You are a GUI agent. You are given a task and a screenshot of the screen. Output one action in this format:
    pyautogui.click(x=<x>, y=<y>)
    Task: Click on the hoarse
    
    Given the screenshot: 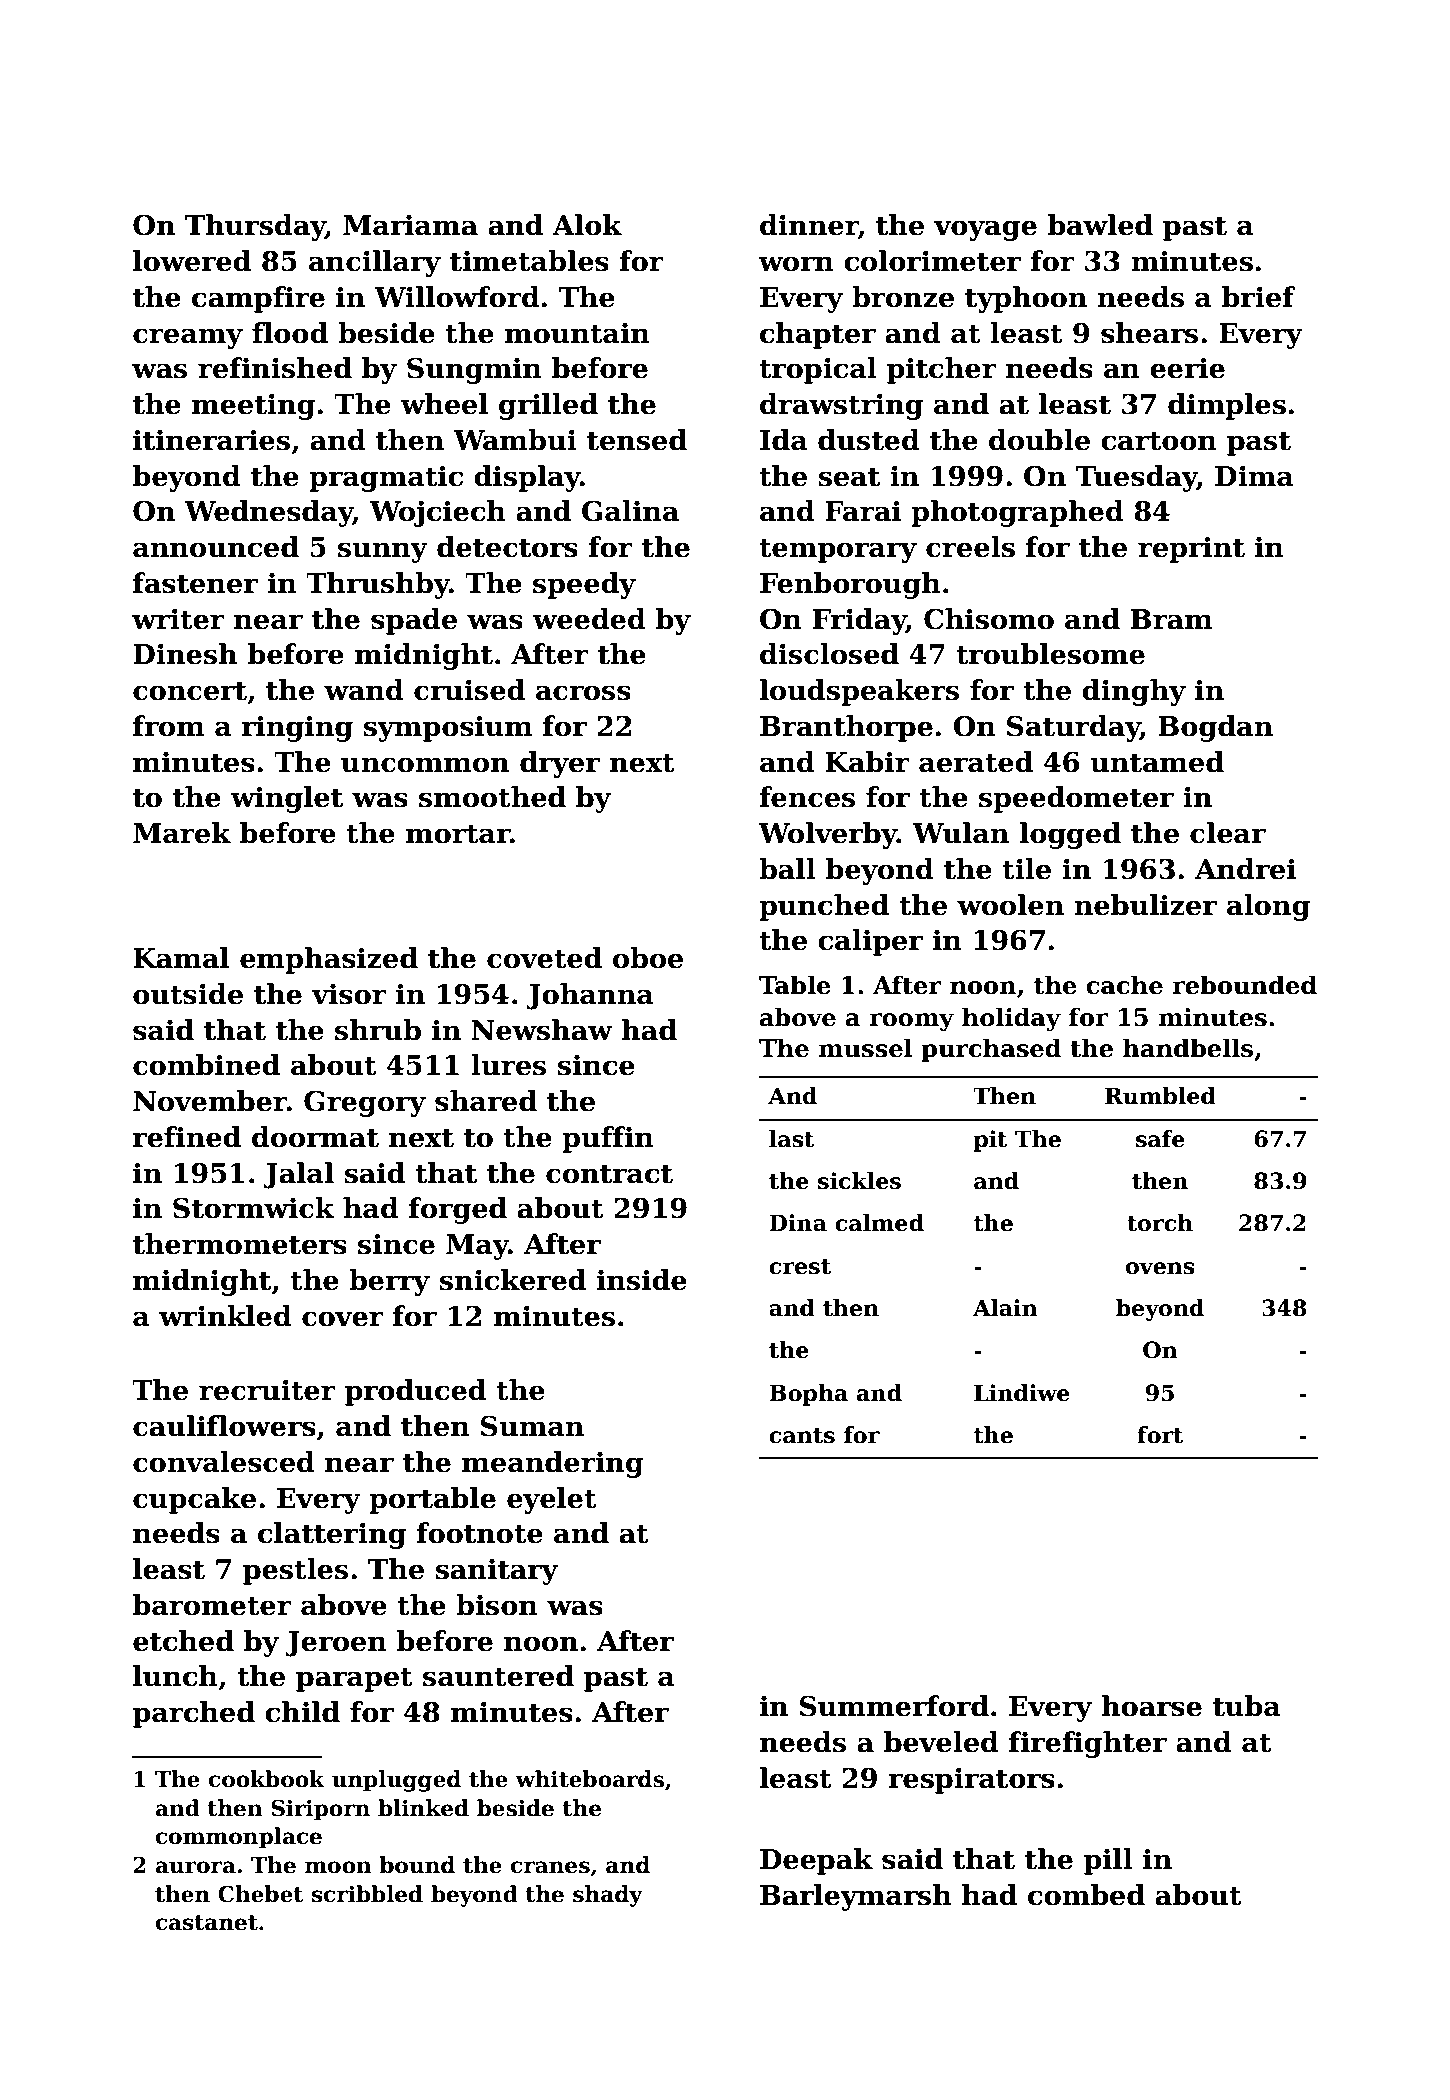 What is the action you would take?
    pyautogui.click(x=1151, y=1706)
